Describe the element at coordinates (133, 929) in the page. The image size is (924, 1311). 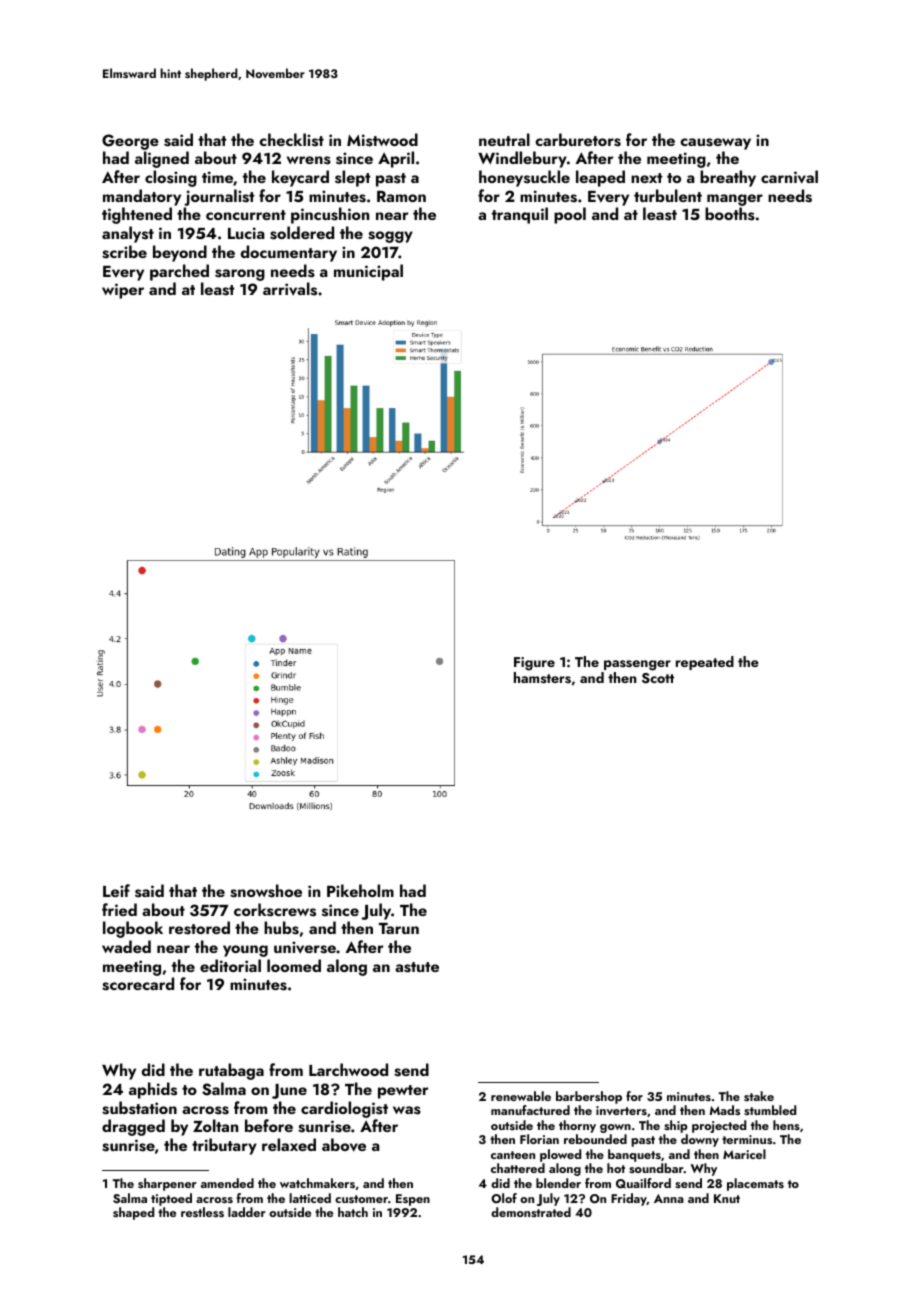
I see `logbook` at that location.
